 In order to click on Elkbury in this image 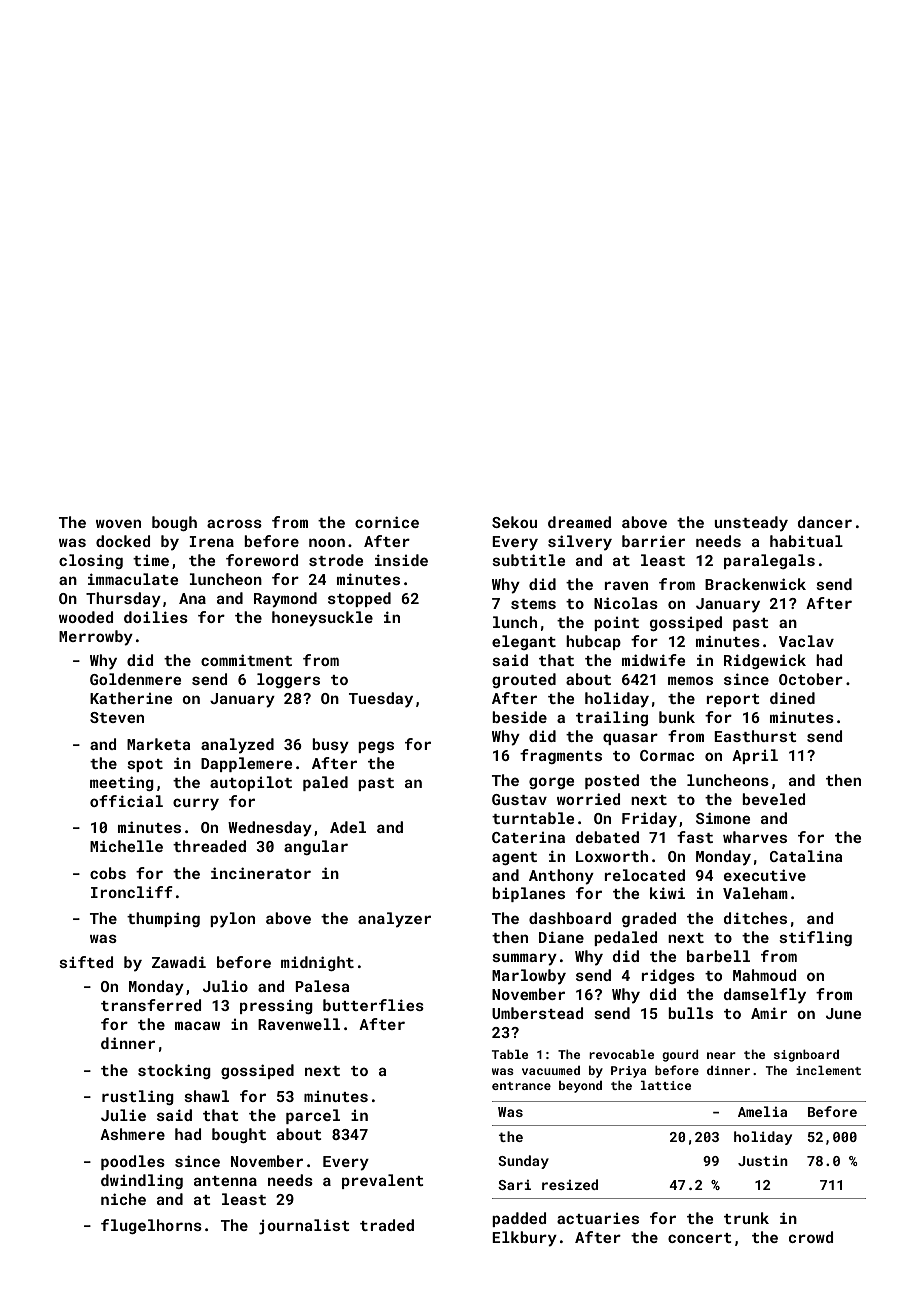, I will do `click(524, 1239)`.
